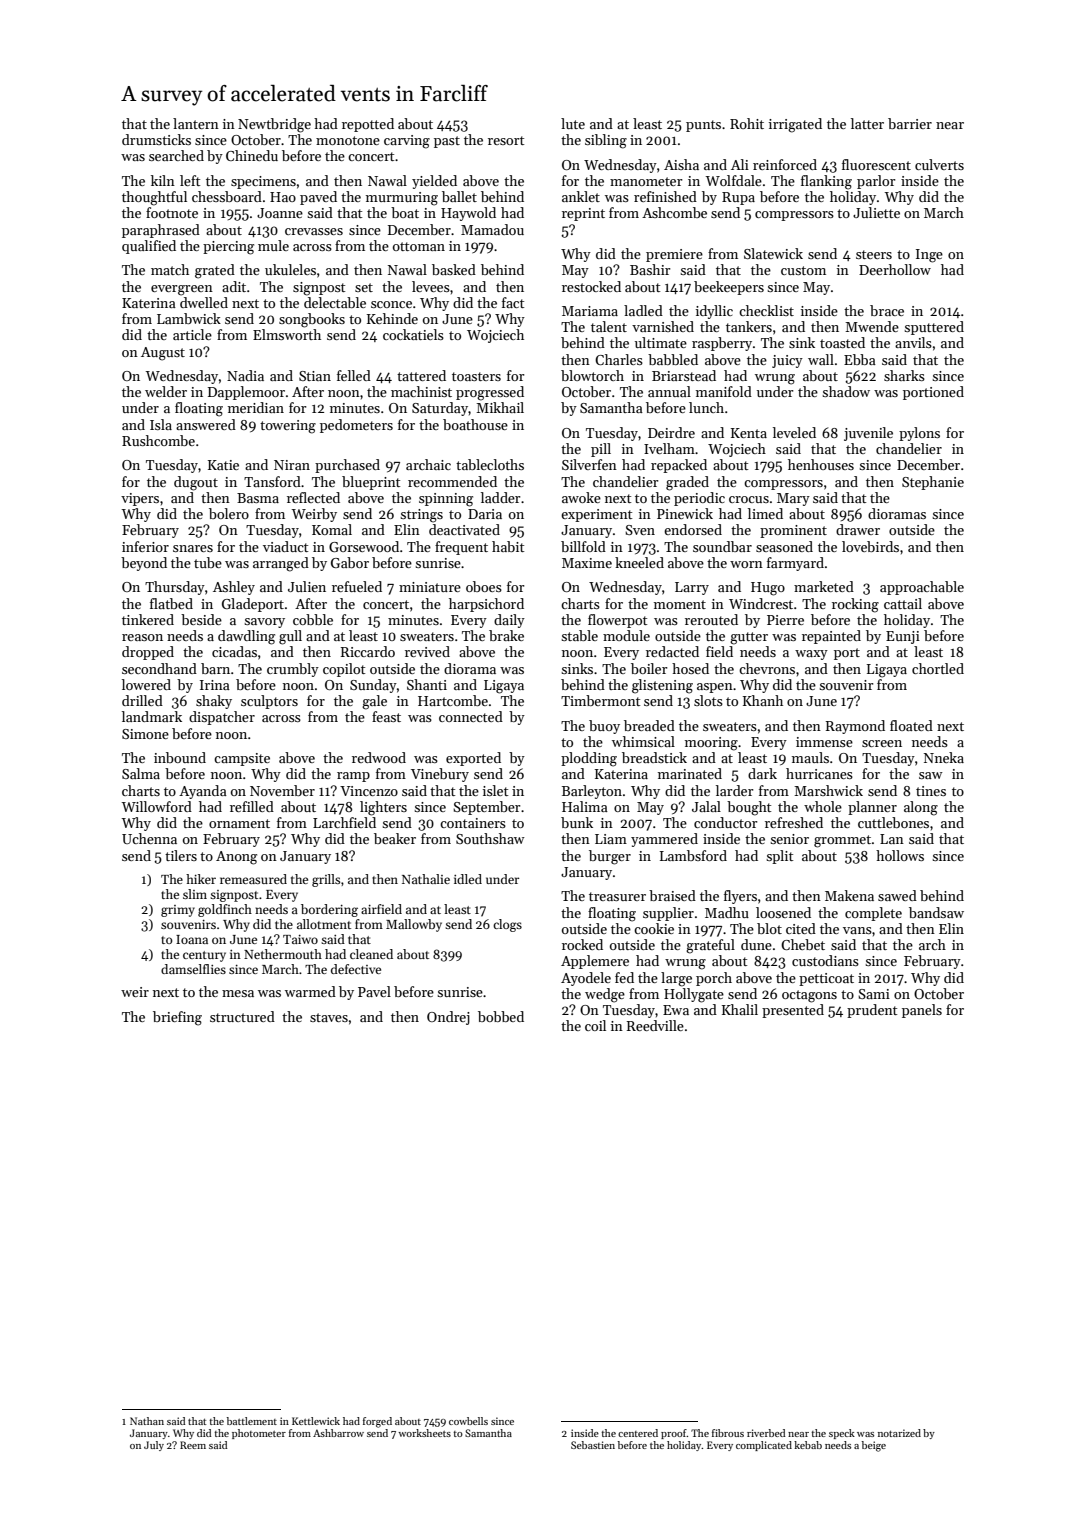 The image size is (1086, 1536). Describe the element at coordinates (873, 914) in the page. I see `complete` at that location.
